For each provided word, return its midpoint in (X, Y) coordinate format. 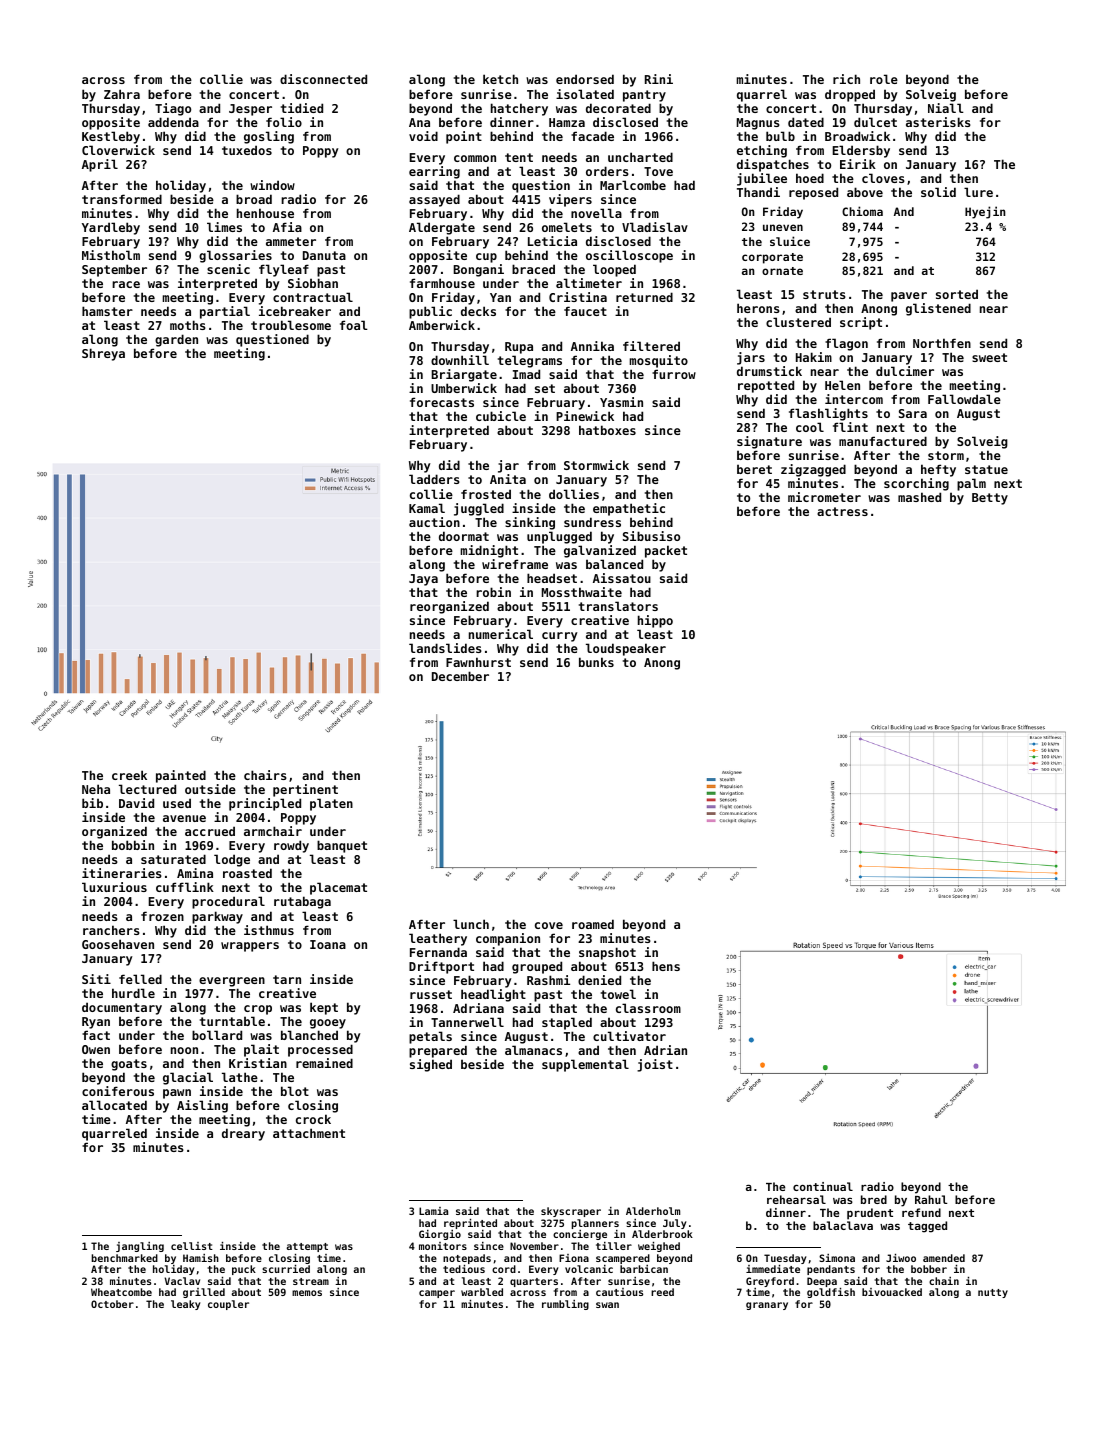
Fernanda (438, 952)
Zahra (122, 94)
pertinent (305, 790)
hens (666, 966)
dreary (243, 1134)
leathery (438, 939)
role (884, 79)
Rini (659, 79)
